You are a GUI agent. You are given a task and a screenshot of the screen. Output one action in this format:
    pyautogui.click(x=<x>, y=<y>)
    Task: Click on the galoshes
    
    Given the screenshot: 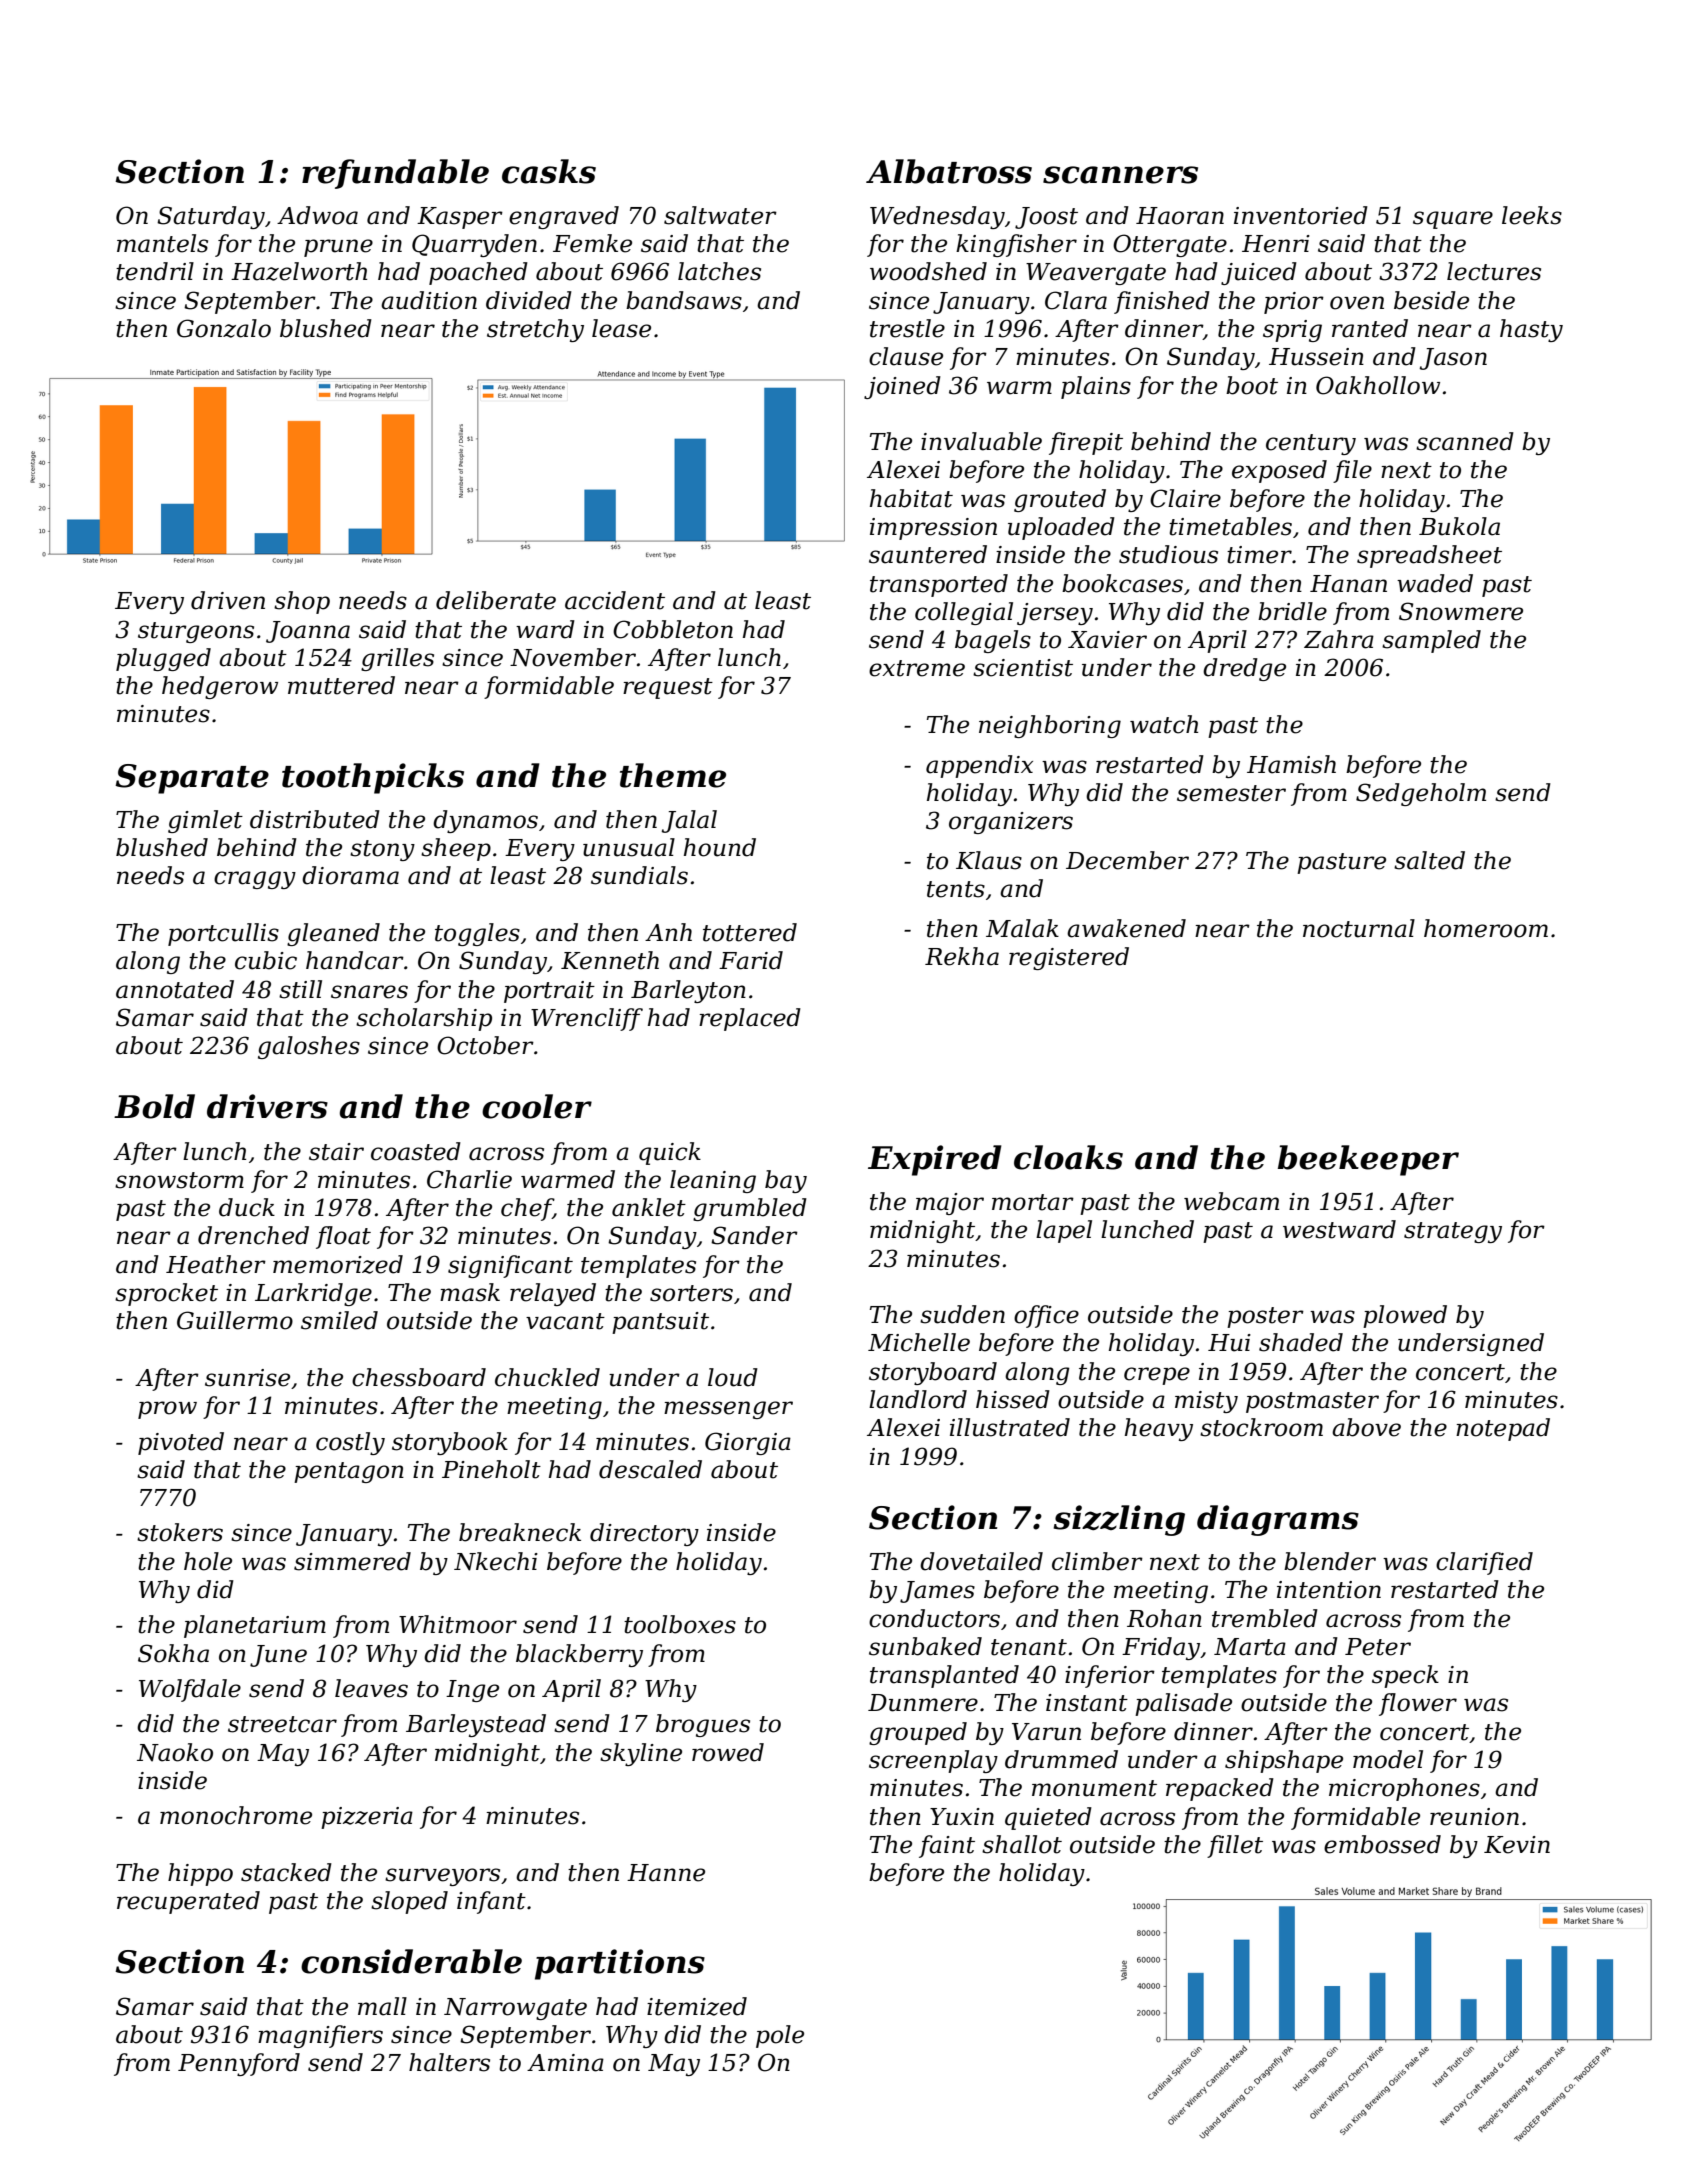 What is the action you would take?
    pyautogui.click(x=309, y=1047)
